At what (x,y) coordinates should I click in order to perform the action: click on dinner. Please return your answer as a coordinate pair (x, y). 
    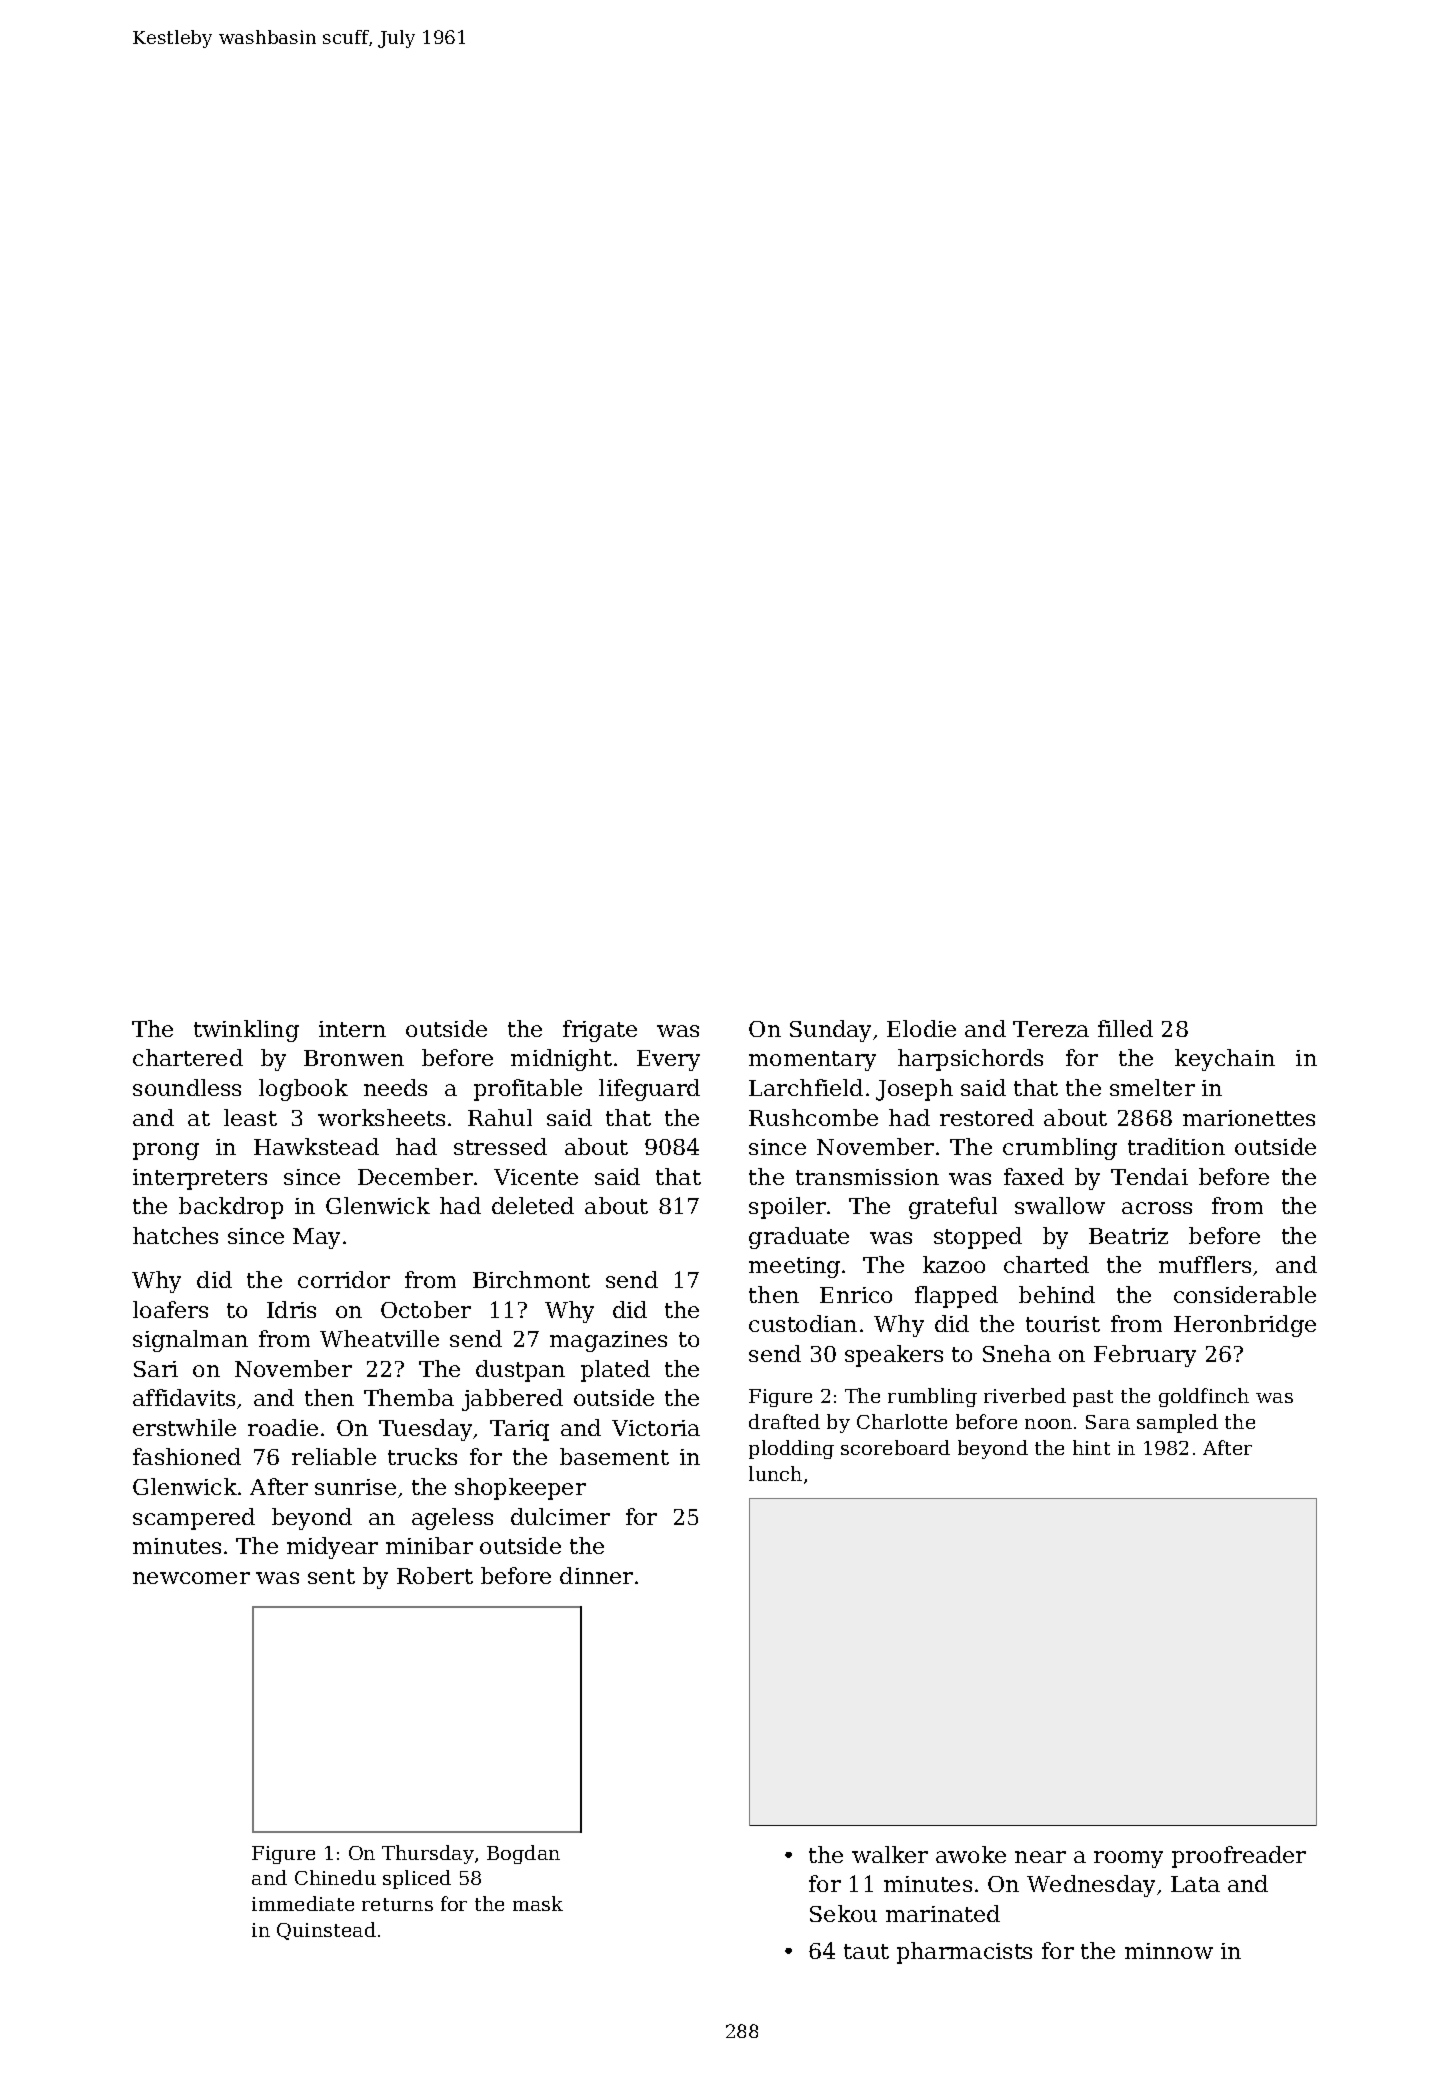
    Looking at the image, I should click on (596, 1575).
